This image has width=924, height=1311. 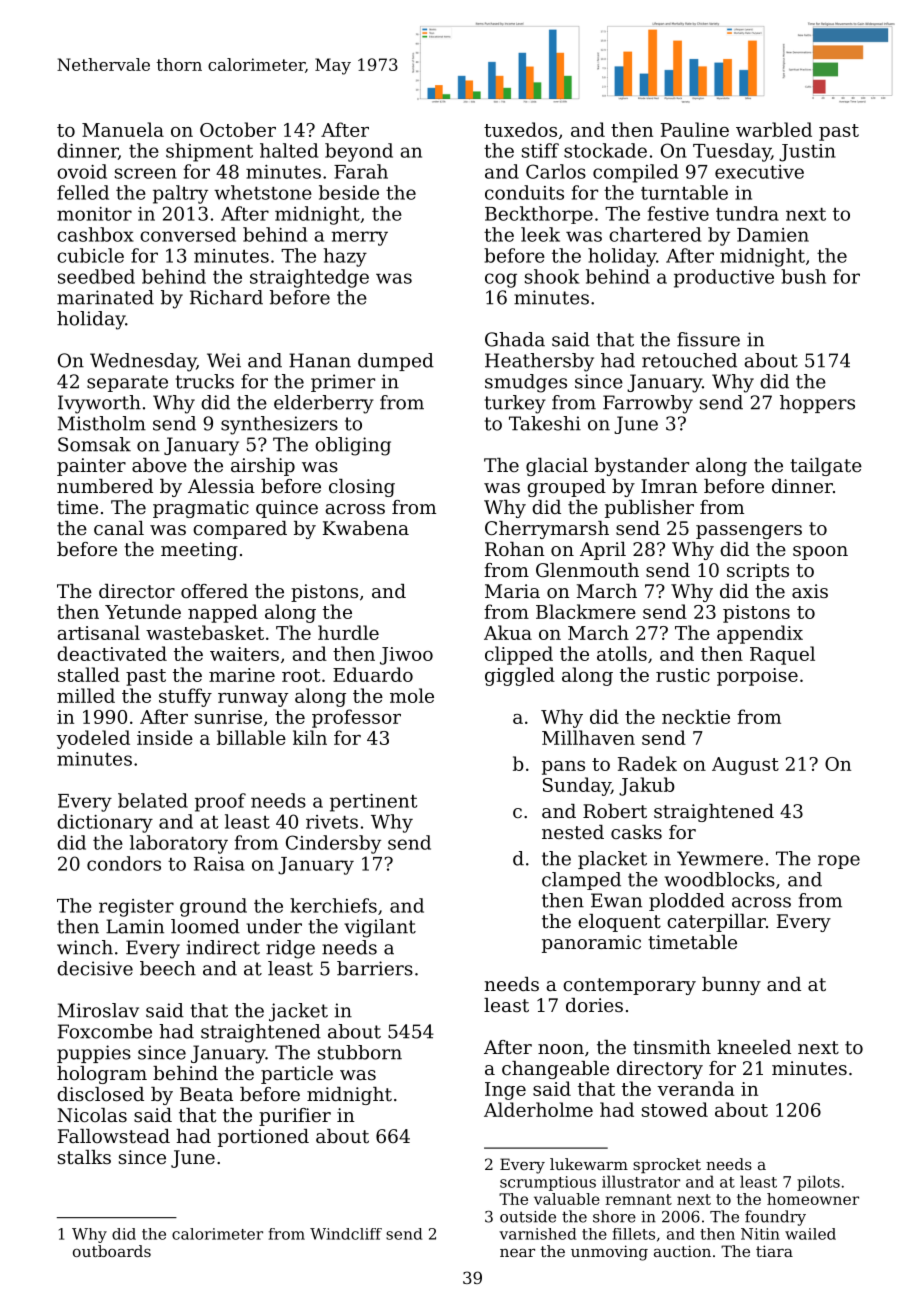 I want to click on spoon, so click(x=820, y=553).
